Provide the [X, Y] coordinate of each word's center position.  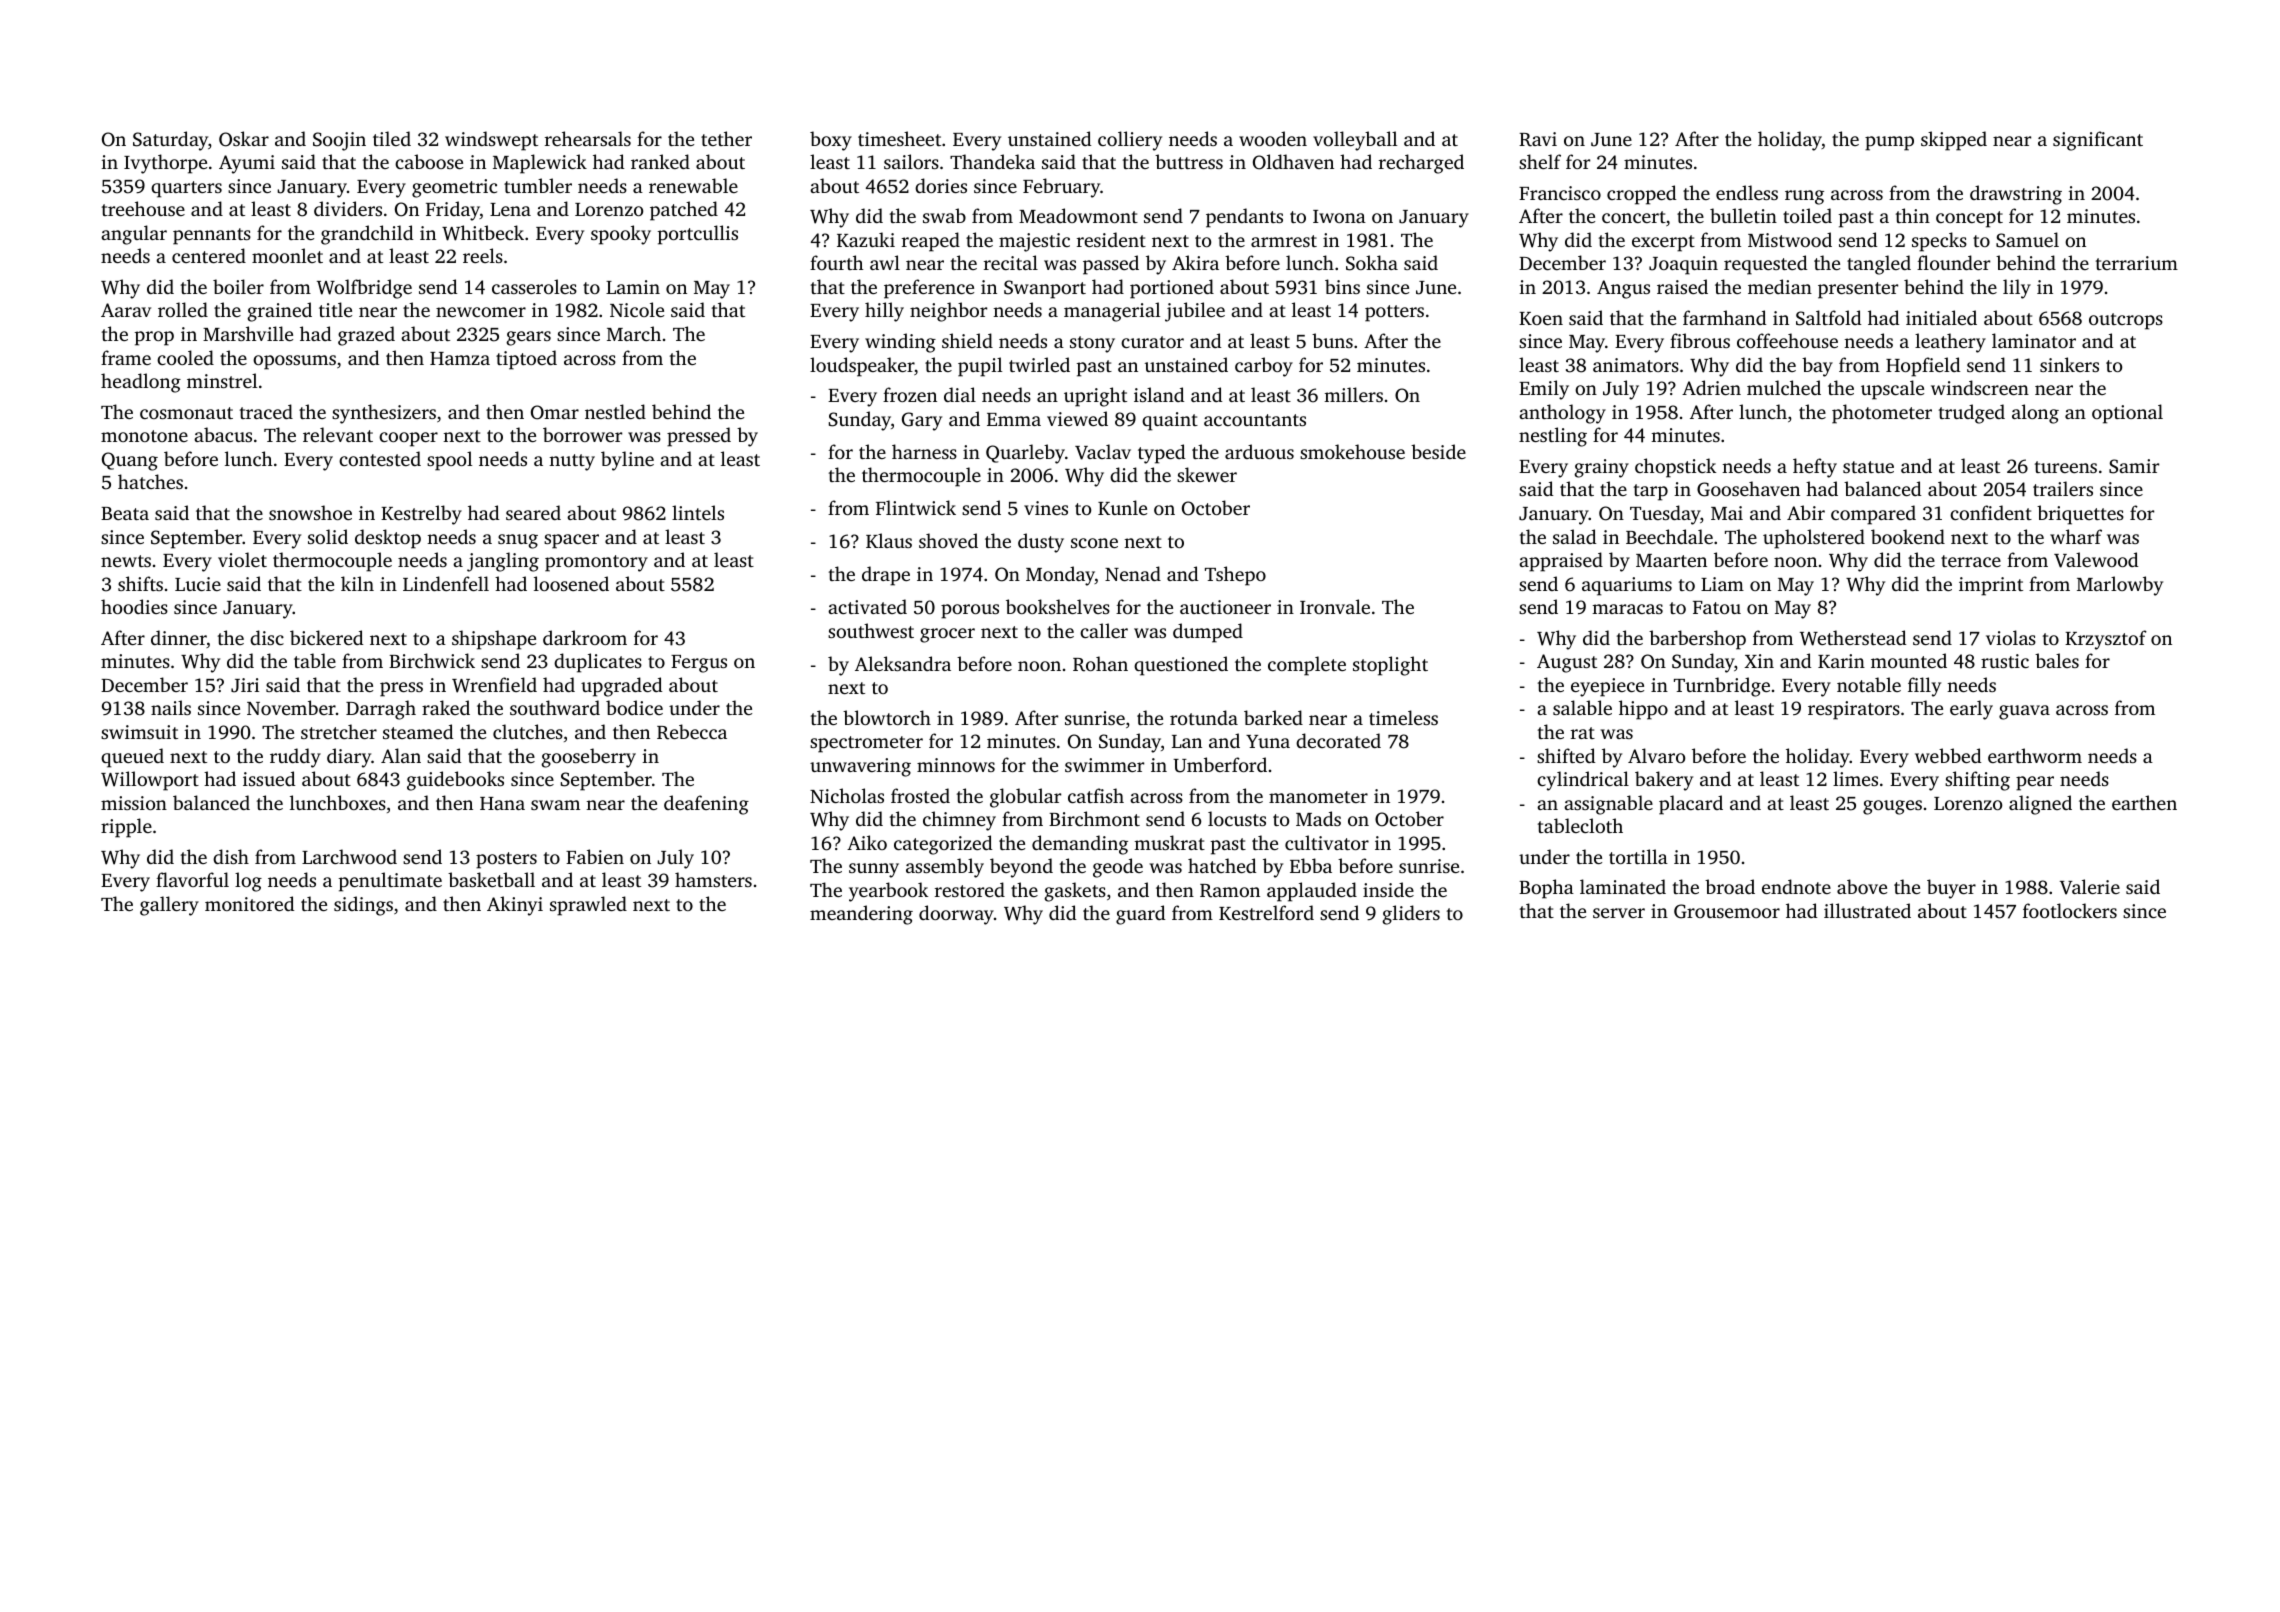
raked [446, 707]
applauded [1312, 892]
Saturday [170, 141]
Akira [1195, 262]
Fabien [595, 856]
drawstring [2016, 195]
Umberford [1220, 765]
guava [2024, 712]
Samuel [2027, 240]
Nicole [637, 309]
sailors [911, 161]
